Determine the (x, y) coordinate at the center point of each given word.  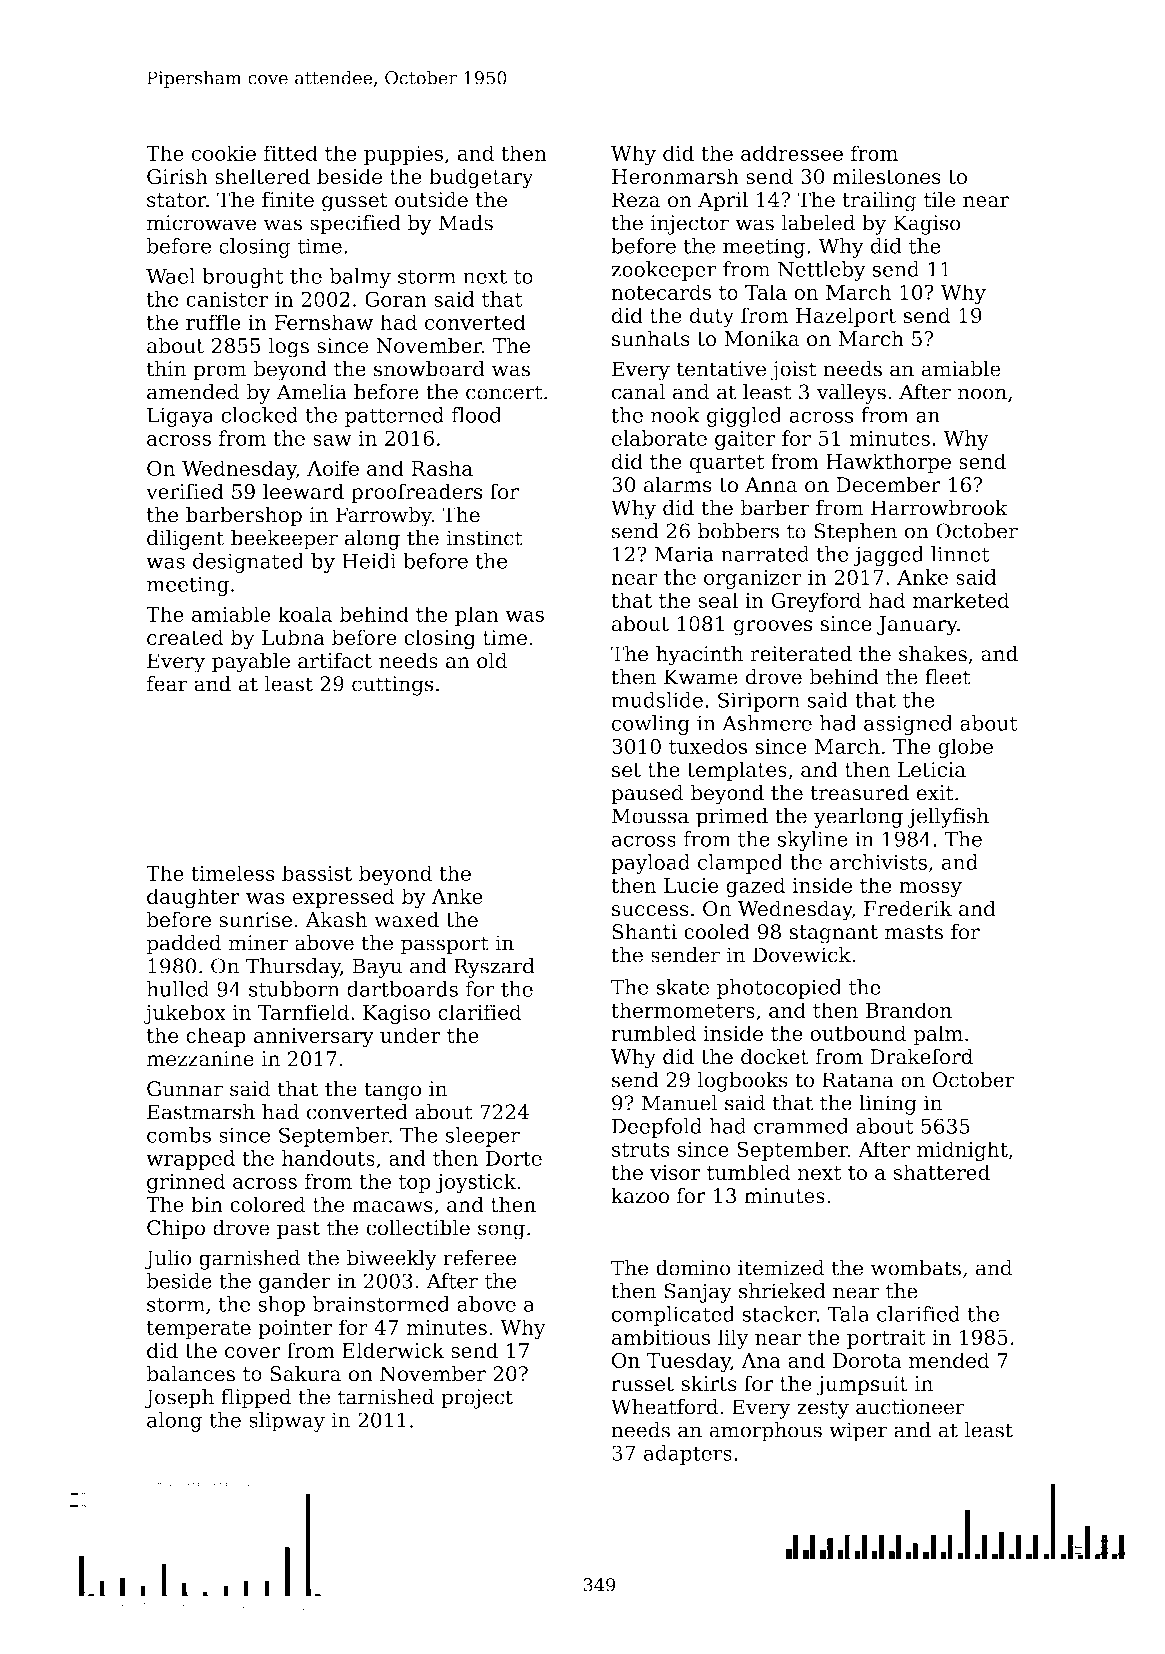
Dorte (514, 1158)
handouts (328, 1158)
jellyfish (948, 818)
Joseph (179, 1399)
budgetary (481, 178)
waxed (406, 919)
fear (167, 684)
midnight (962, 1151)
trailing (879, 201)
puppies (403, 155)
